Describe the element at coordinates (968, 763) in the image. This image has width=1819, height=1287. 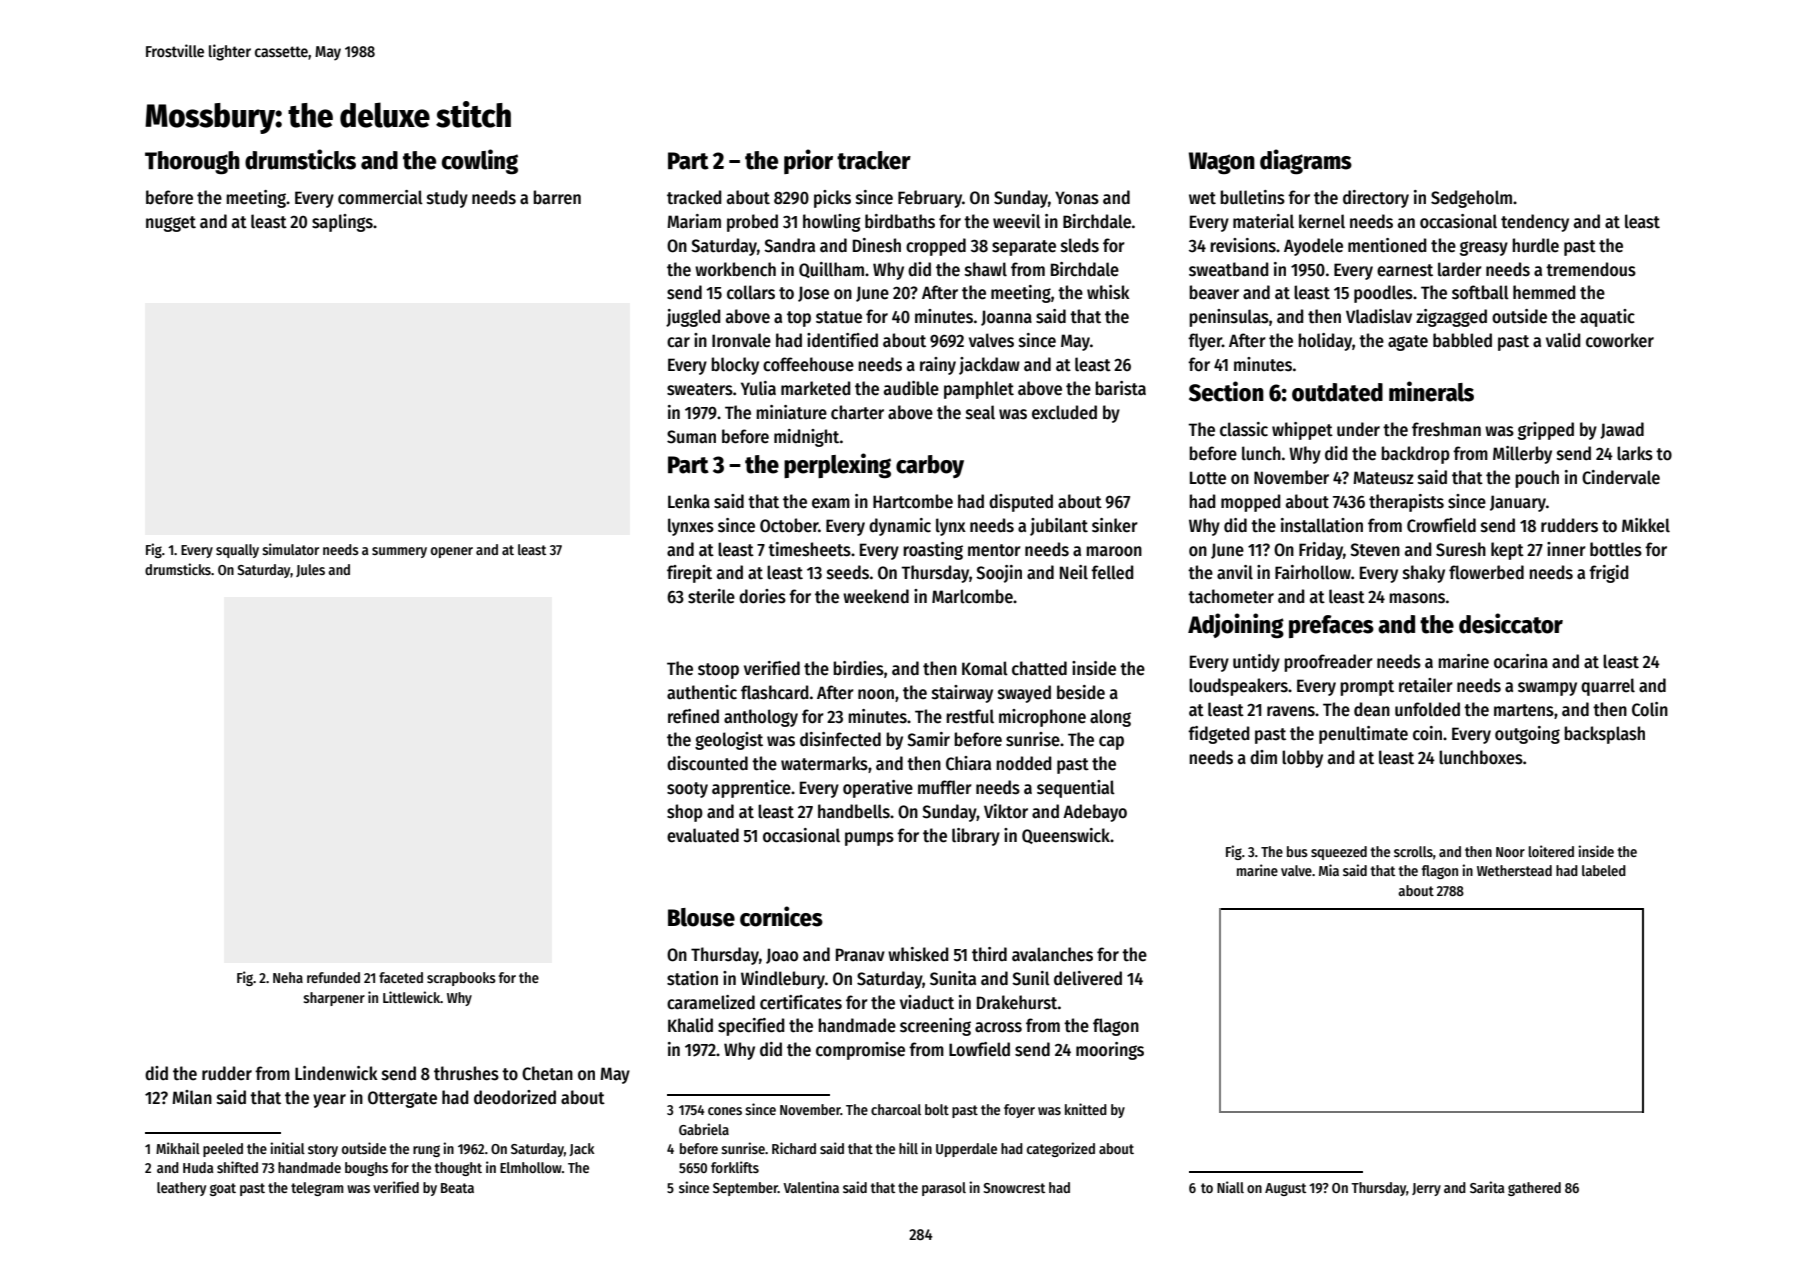
I see `Chiara` at that location.
